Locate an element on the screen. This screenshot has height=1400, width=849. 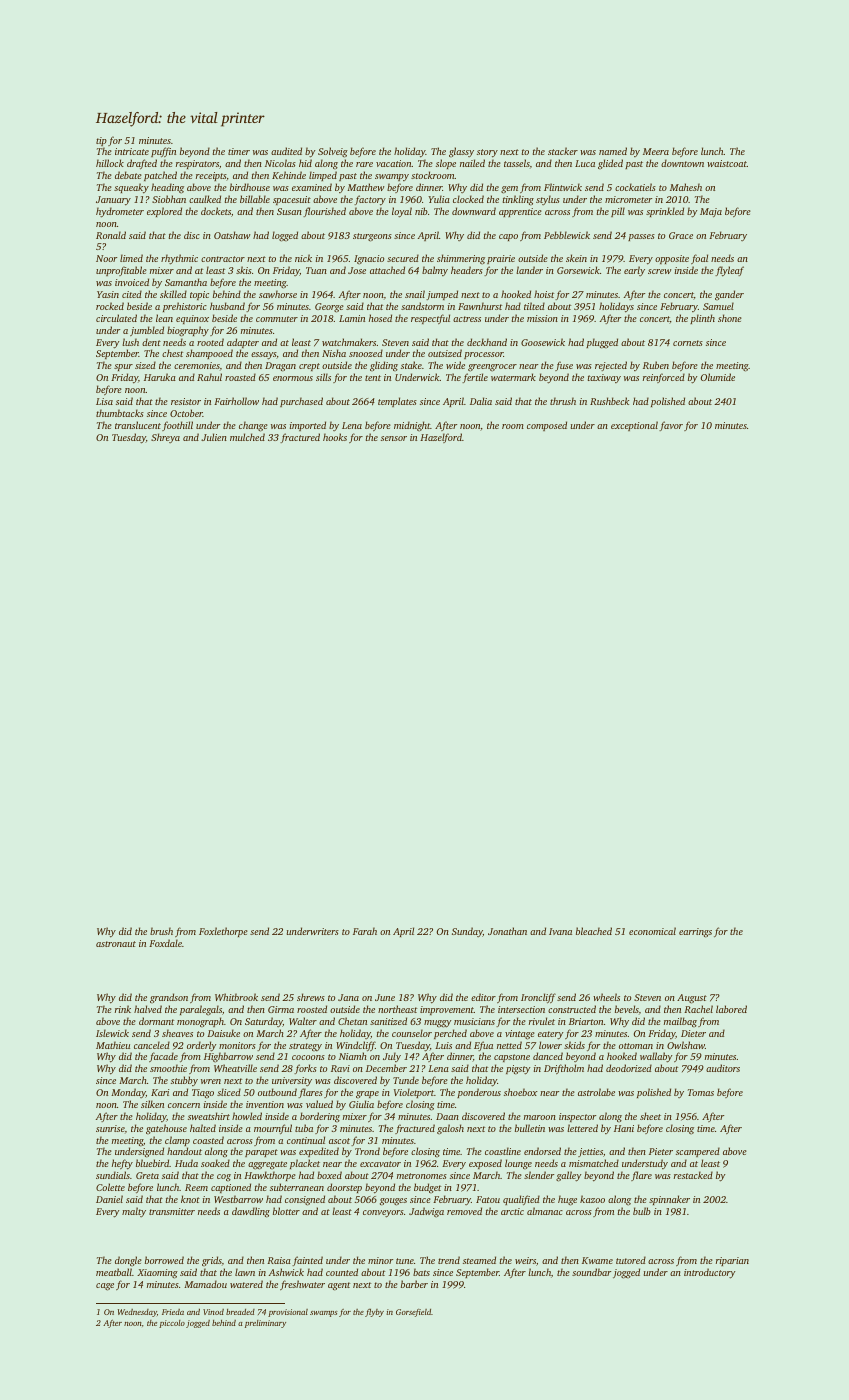
earrings is located at coordinates (695, 933).
